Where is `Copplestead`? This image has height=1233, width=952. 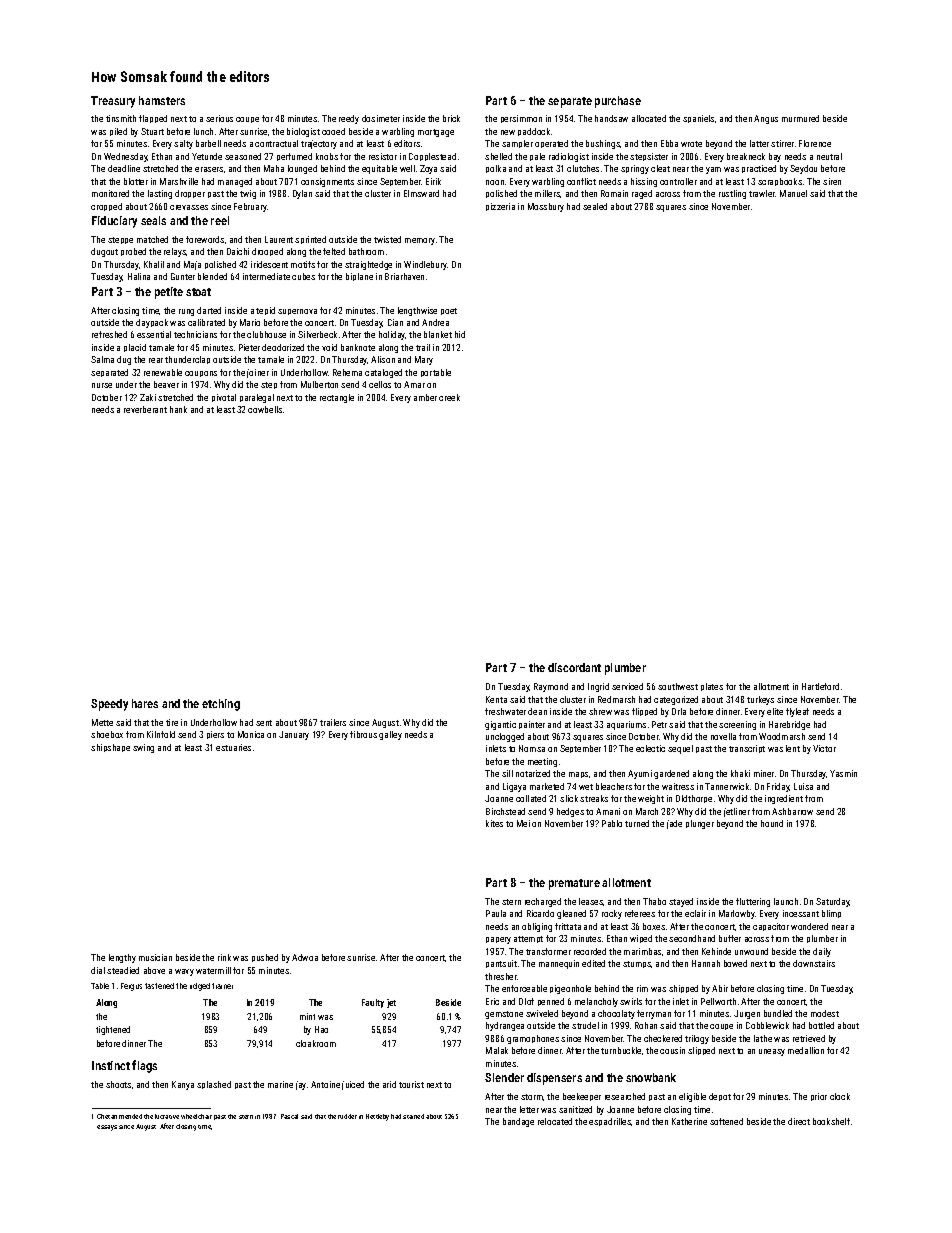
Copplestead is located at coordinates (432, 157).
